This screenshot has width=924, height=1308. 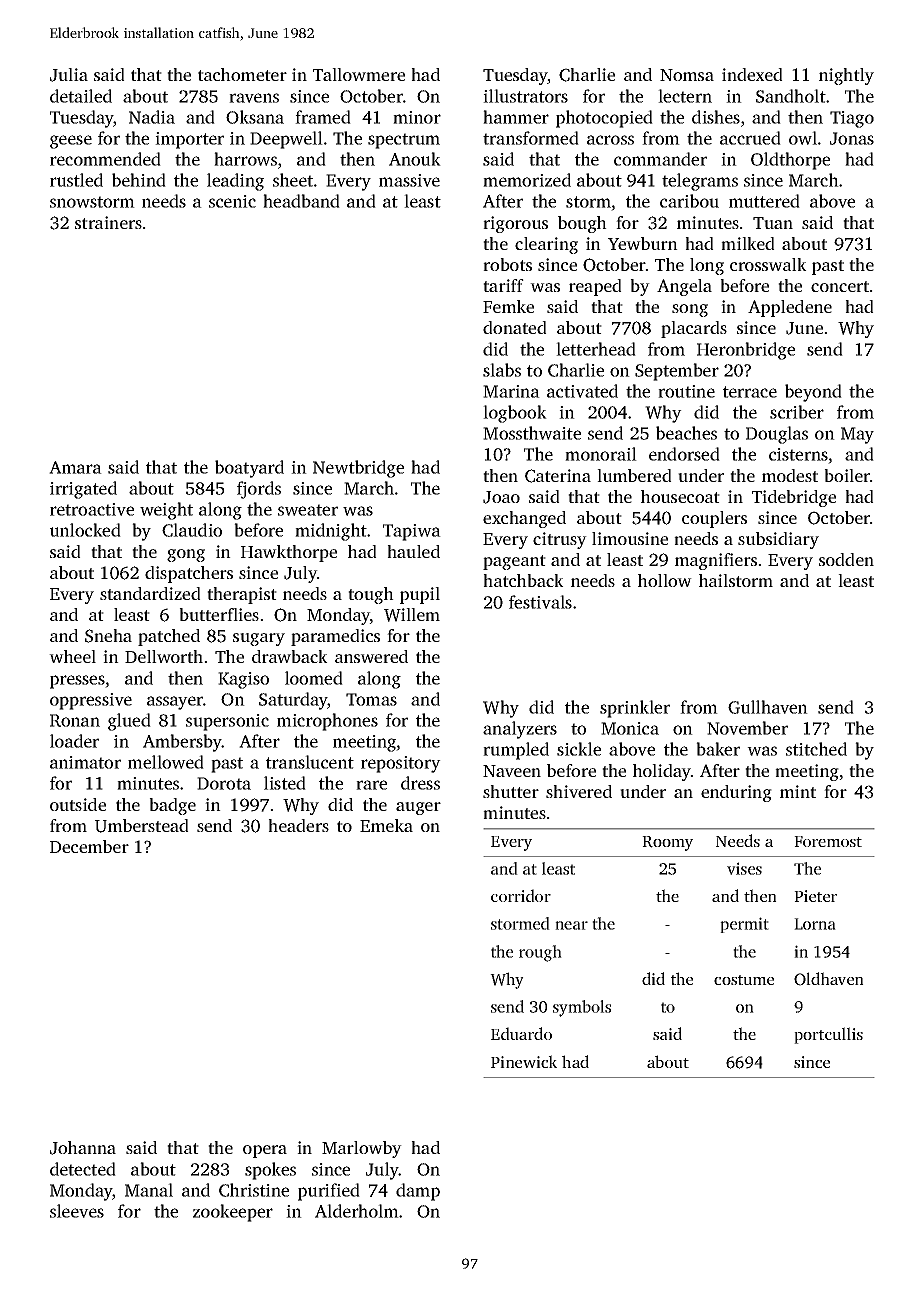 I want to click on behind, so click(x=139, y=180).
